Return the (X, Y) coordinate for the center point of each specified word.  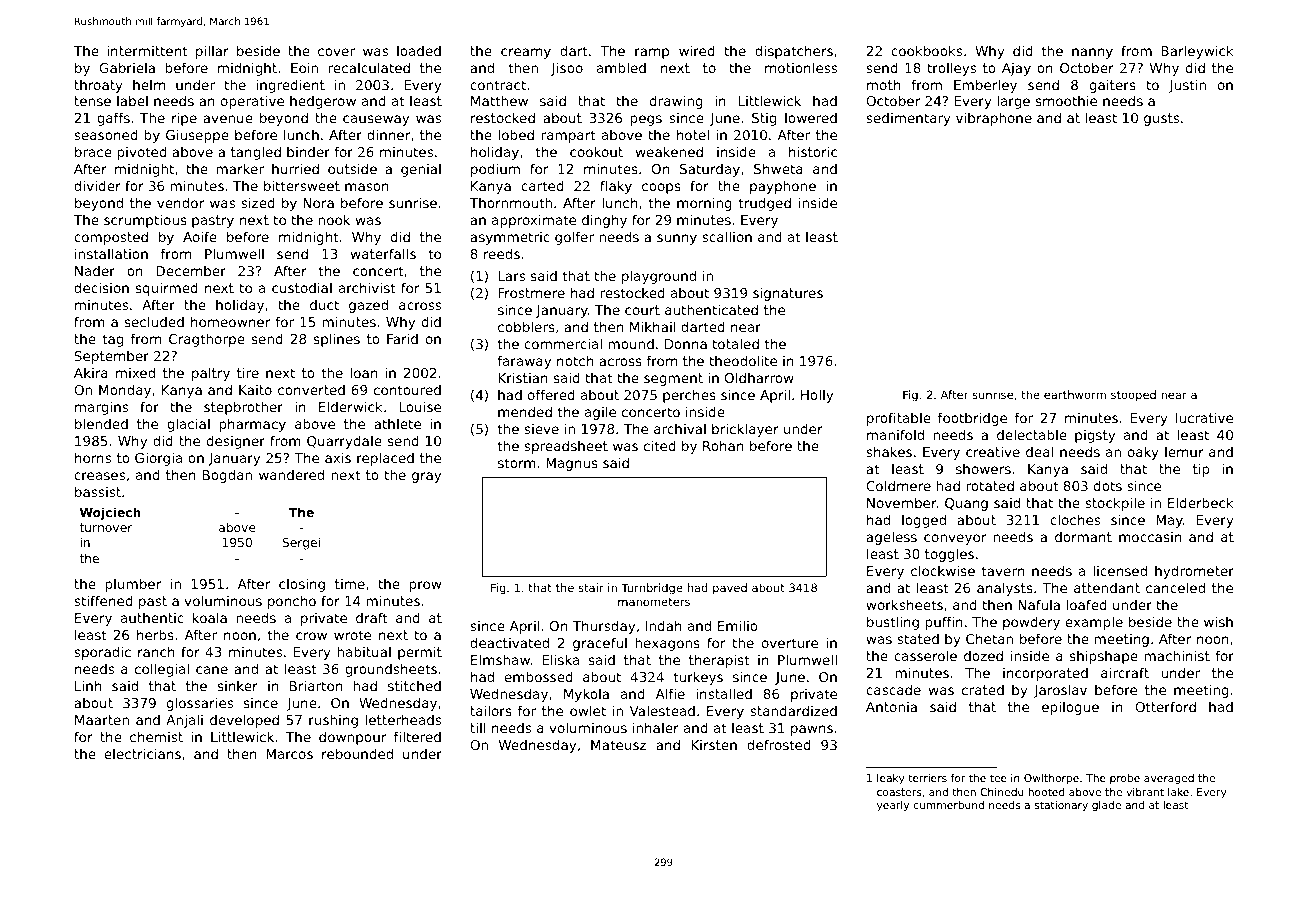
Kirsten (714, 745)
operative (252, 102)
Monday (125, 391)
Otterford (1165, 706)
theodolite (743, 360)
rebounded (357, 753)
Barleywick (1197, 52)
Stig (764, 119)
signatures (788, 294)
